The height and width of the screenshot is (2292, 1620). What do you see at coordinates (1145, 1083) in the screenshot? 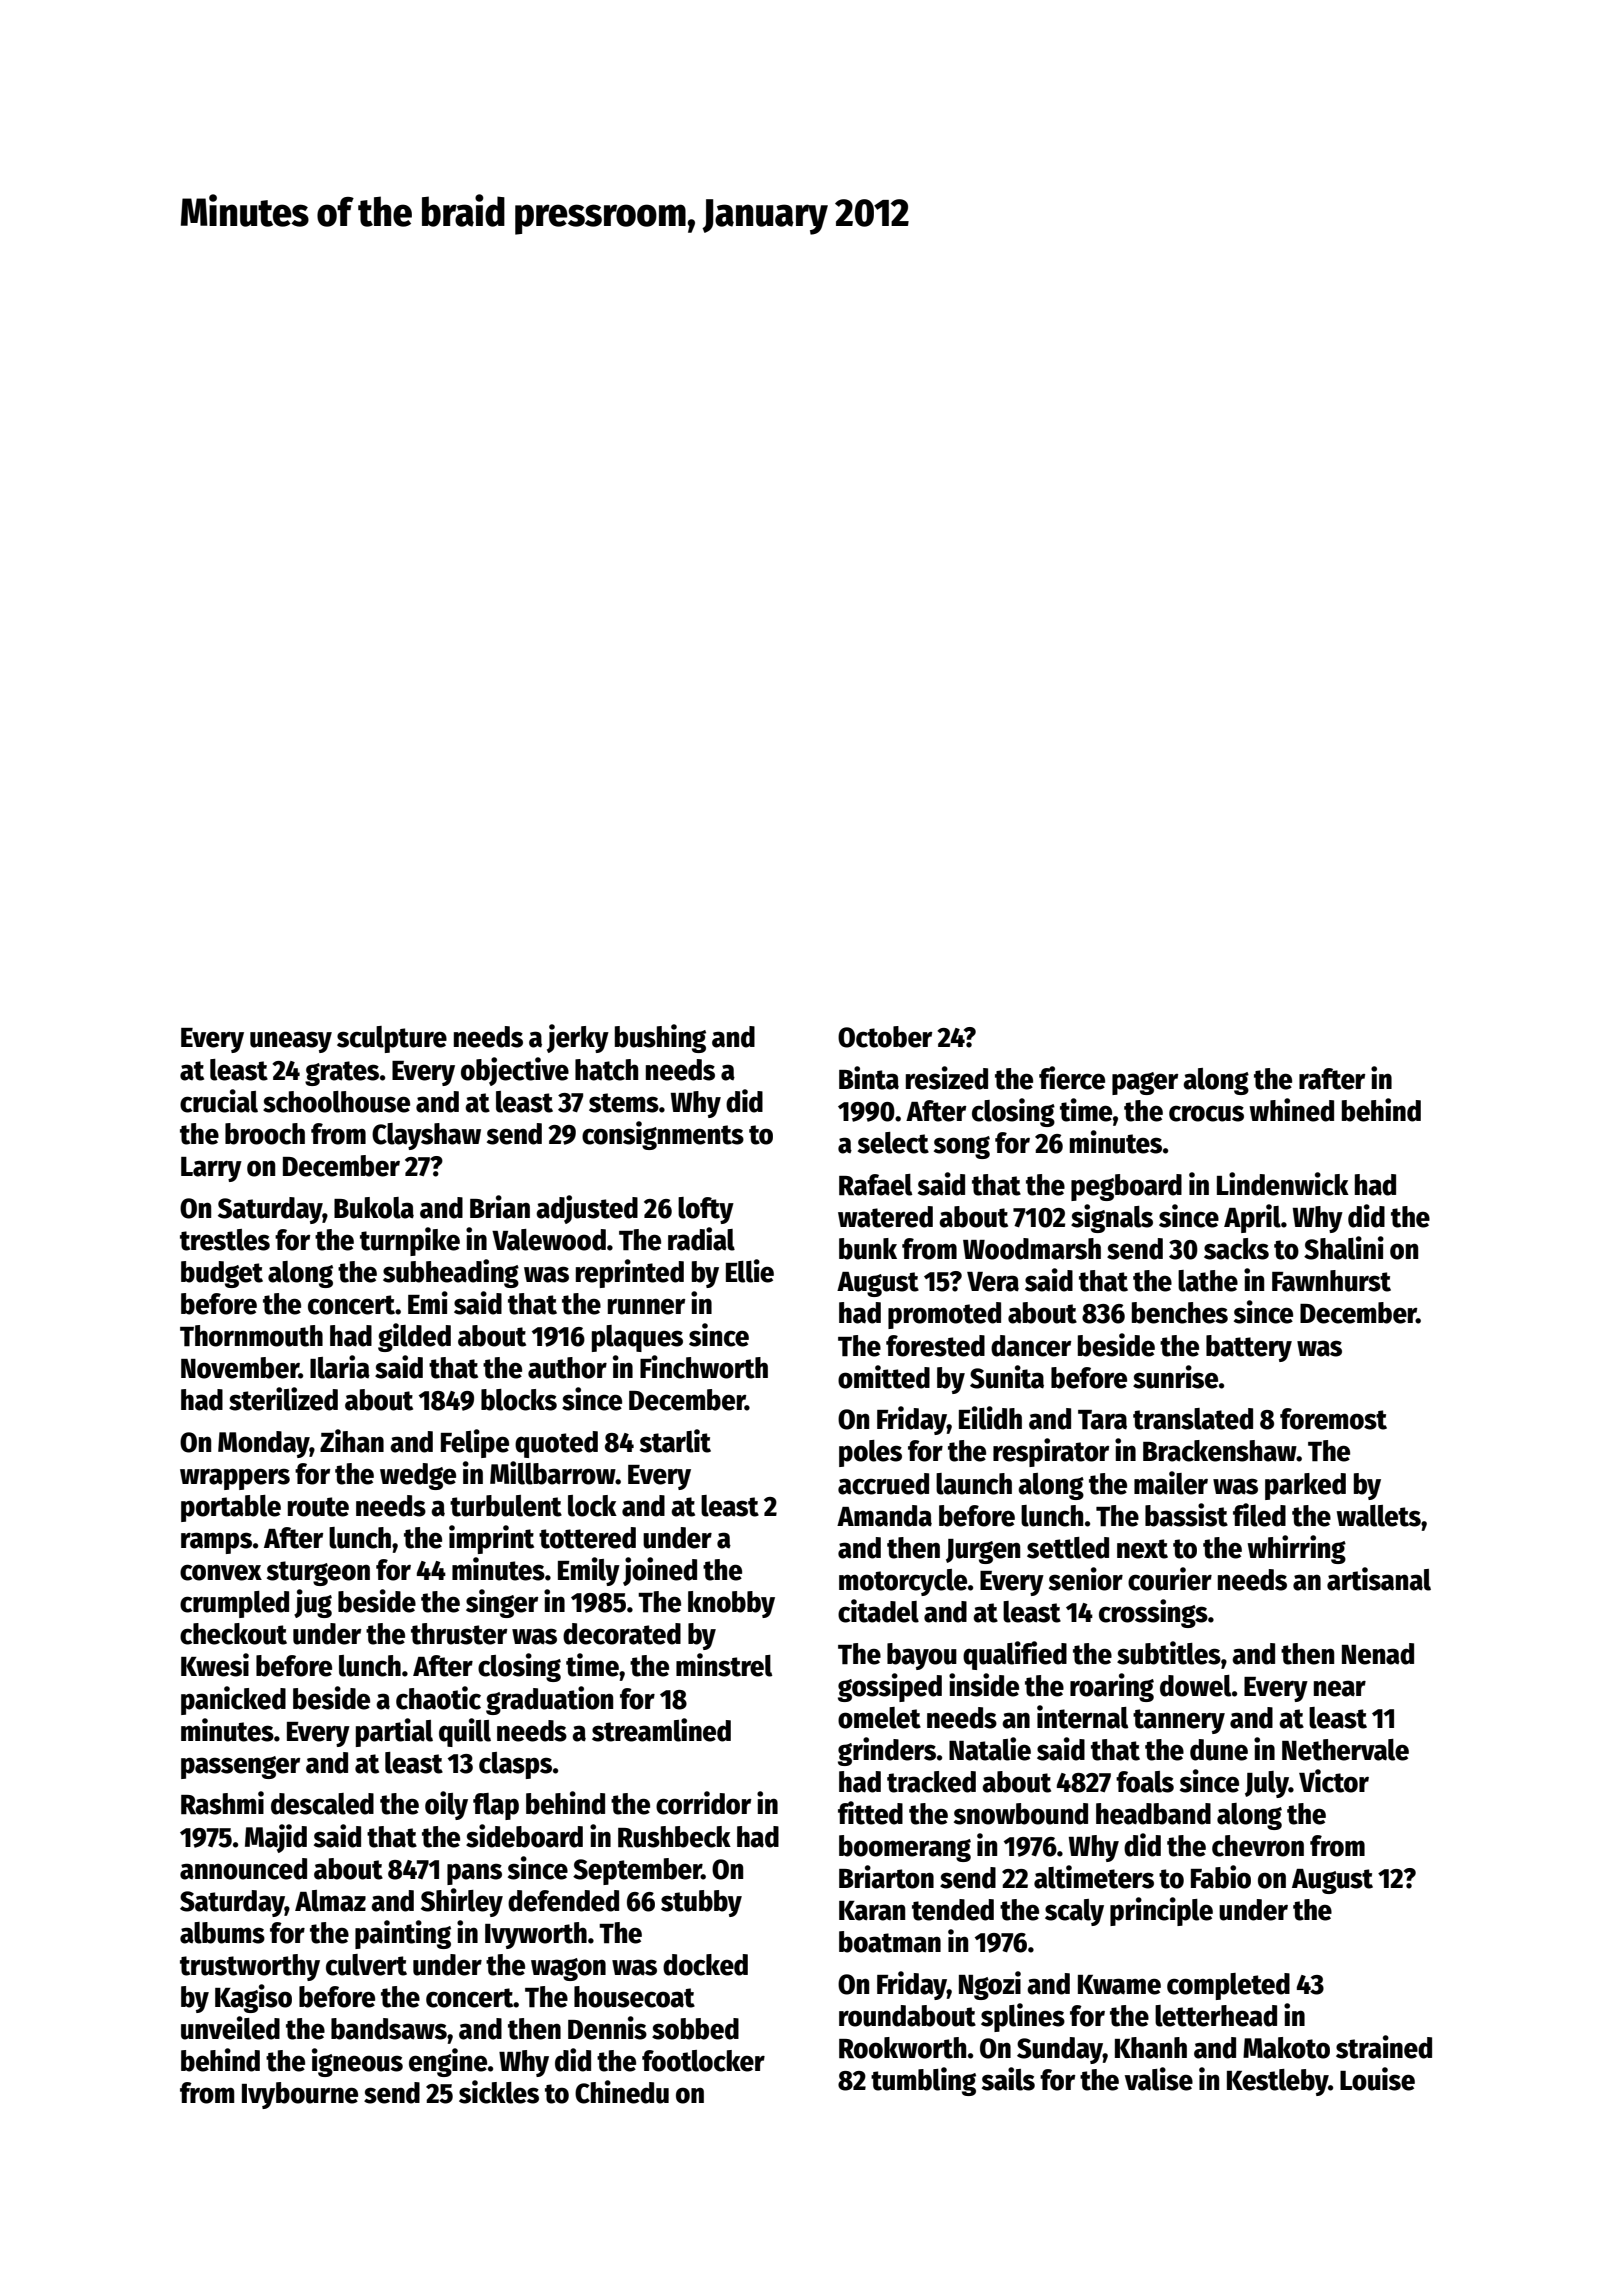
I see `pager` at bounding box center [1145, 1083].
